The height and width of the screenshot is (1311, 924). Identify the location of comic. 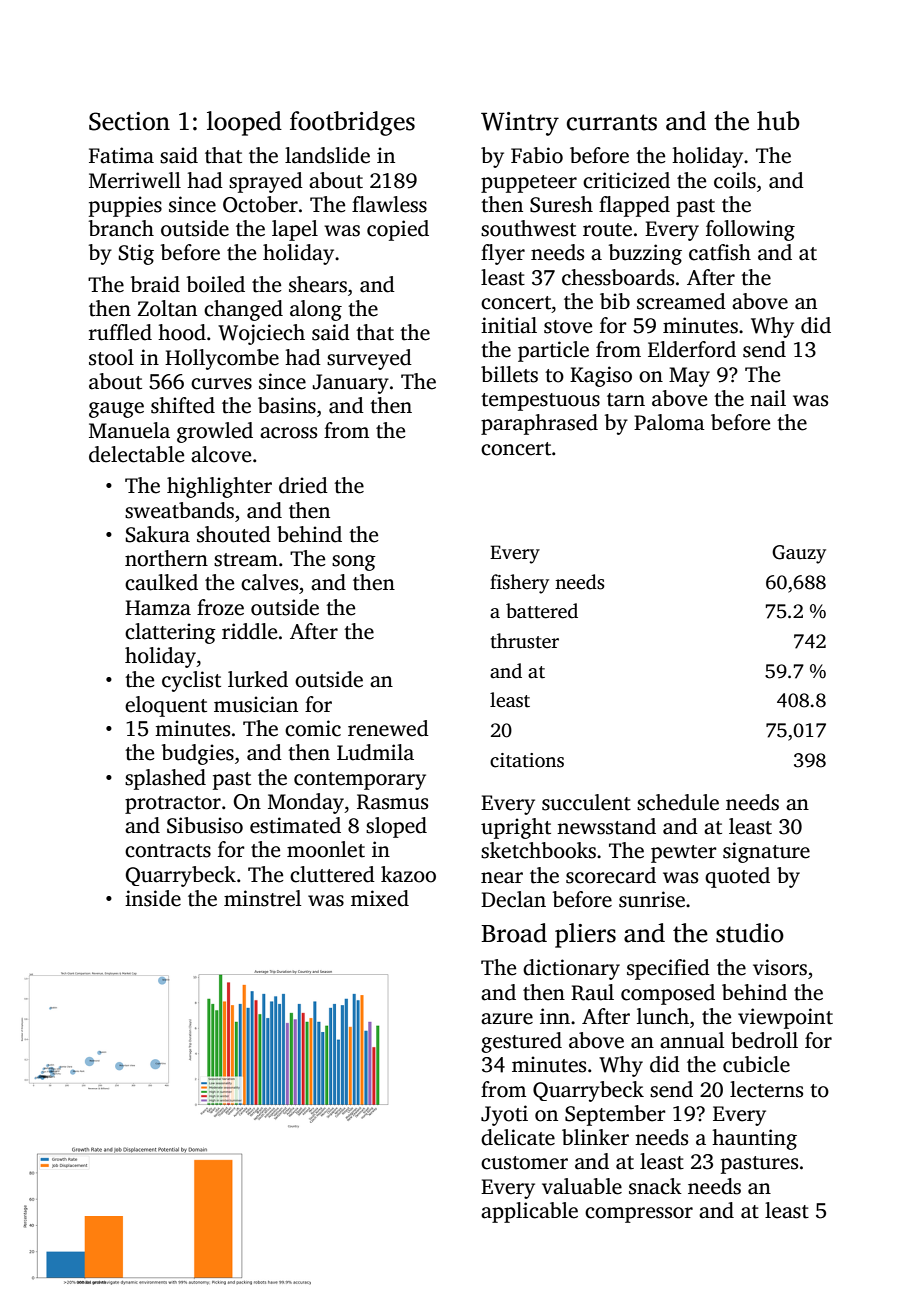
(313, 728).
